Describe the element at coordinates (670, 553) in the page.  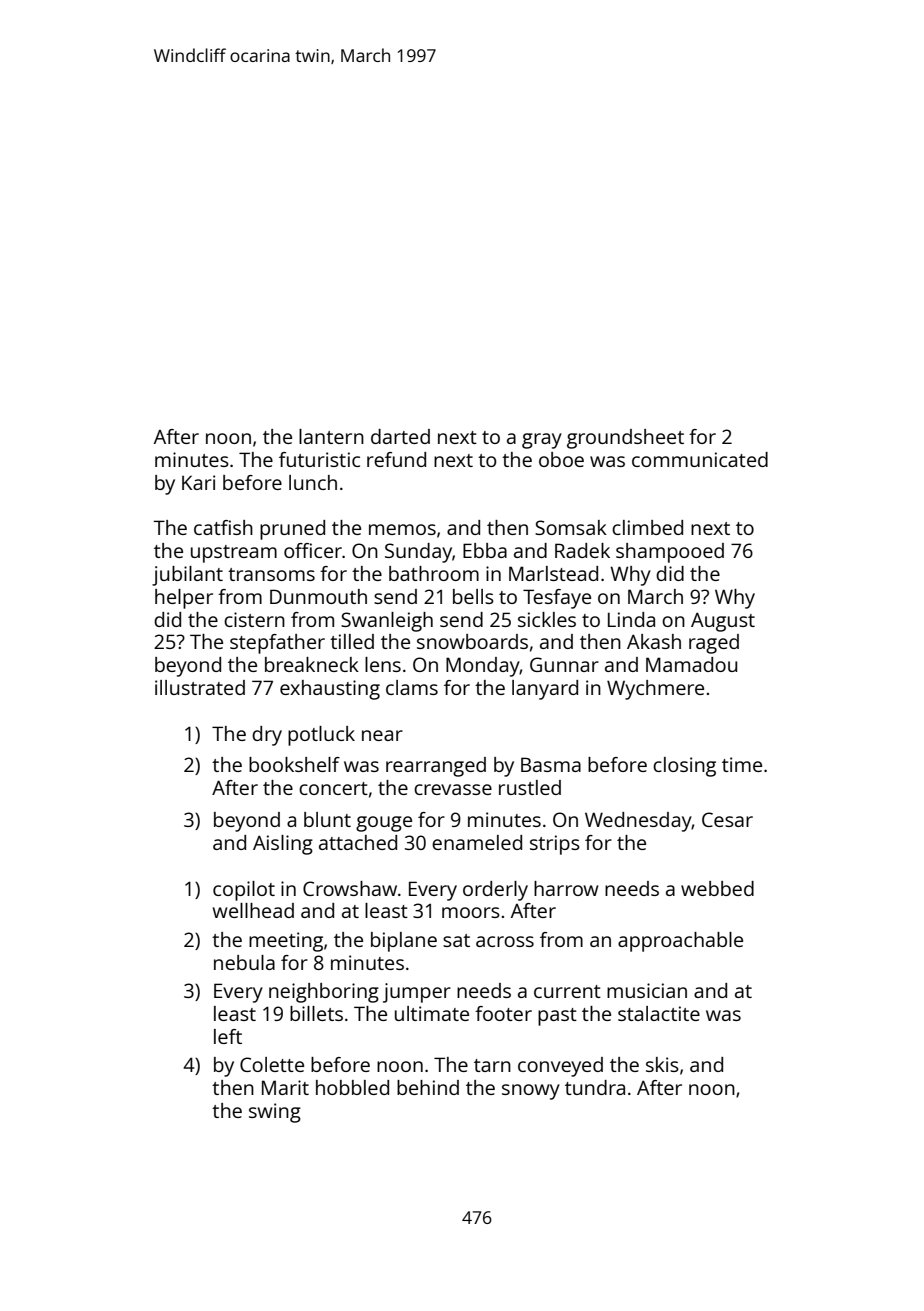
I see `shampooed` at that location.
